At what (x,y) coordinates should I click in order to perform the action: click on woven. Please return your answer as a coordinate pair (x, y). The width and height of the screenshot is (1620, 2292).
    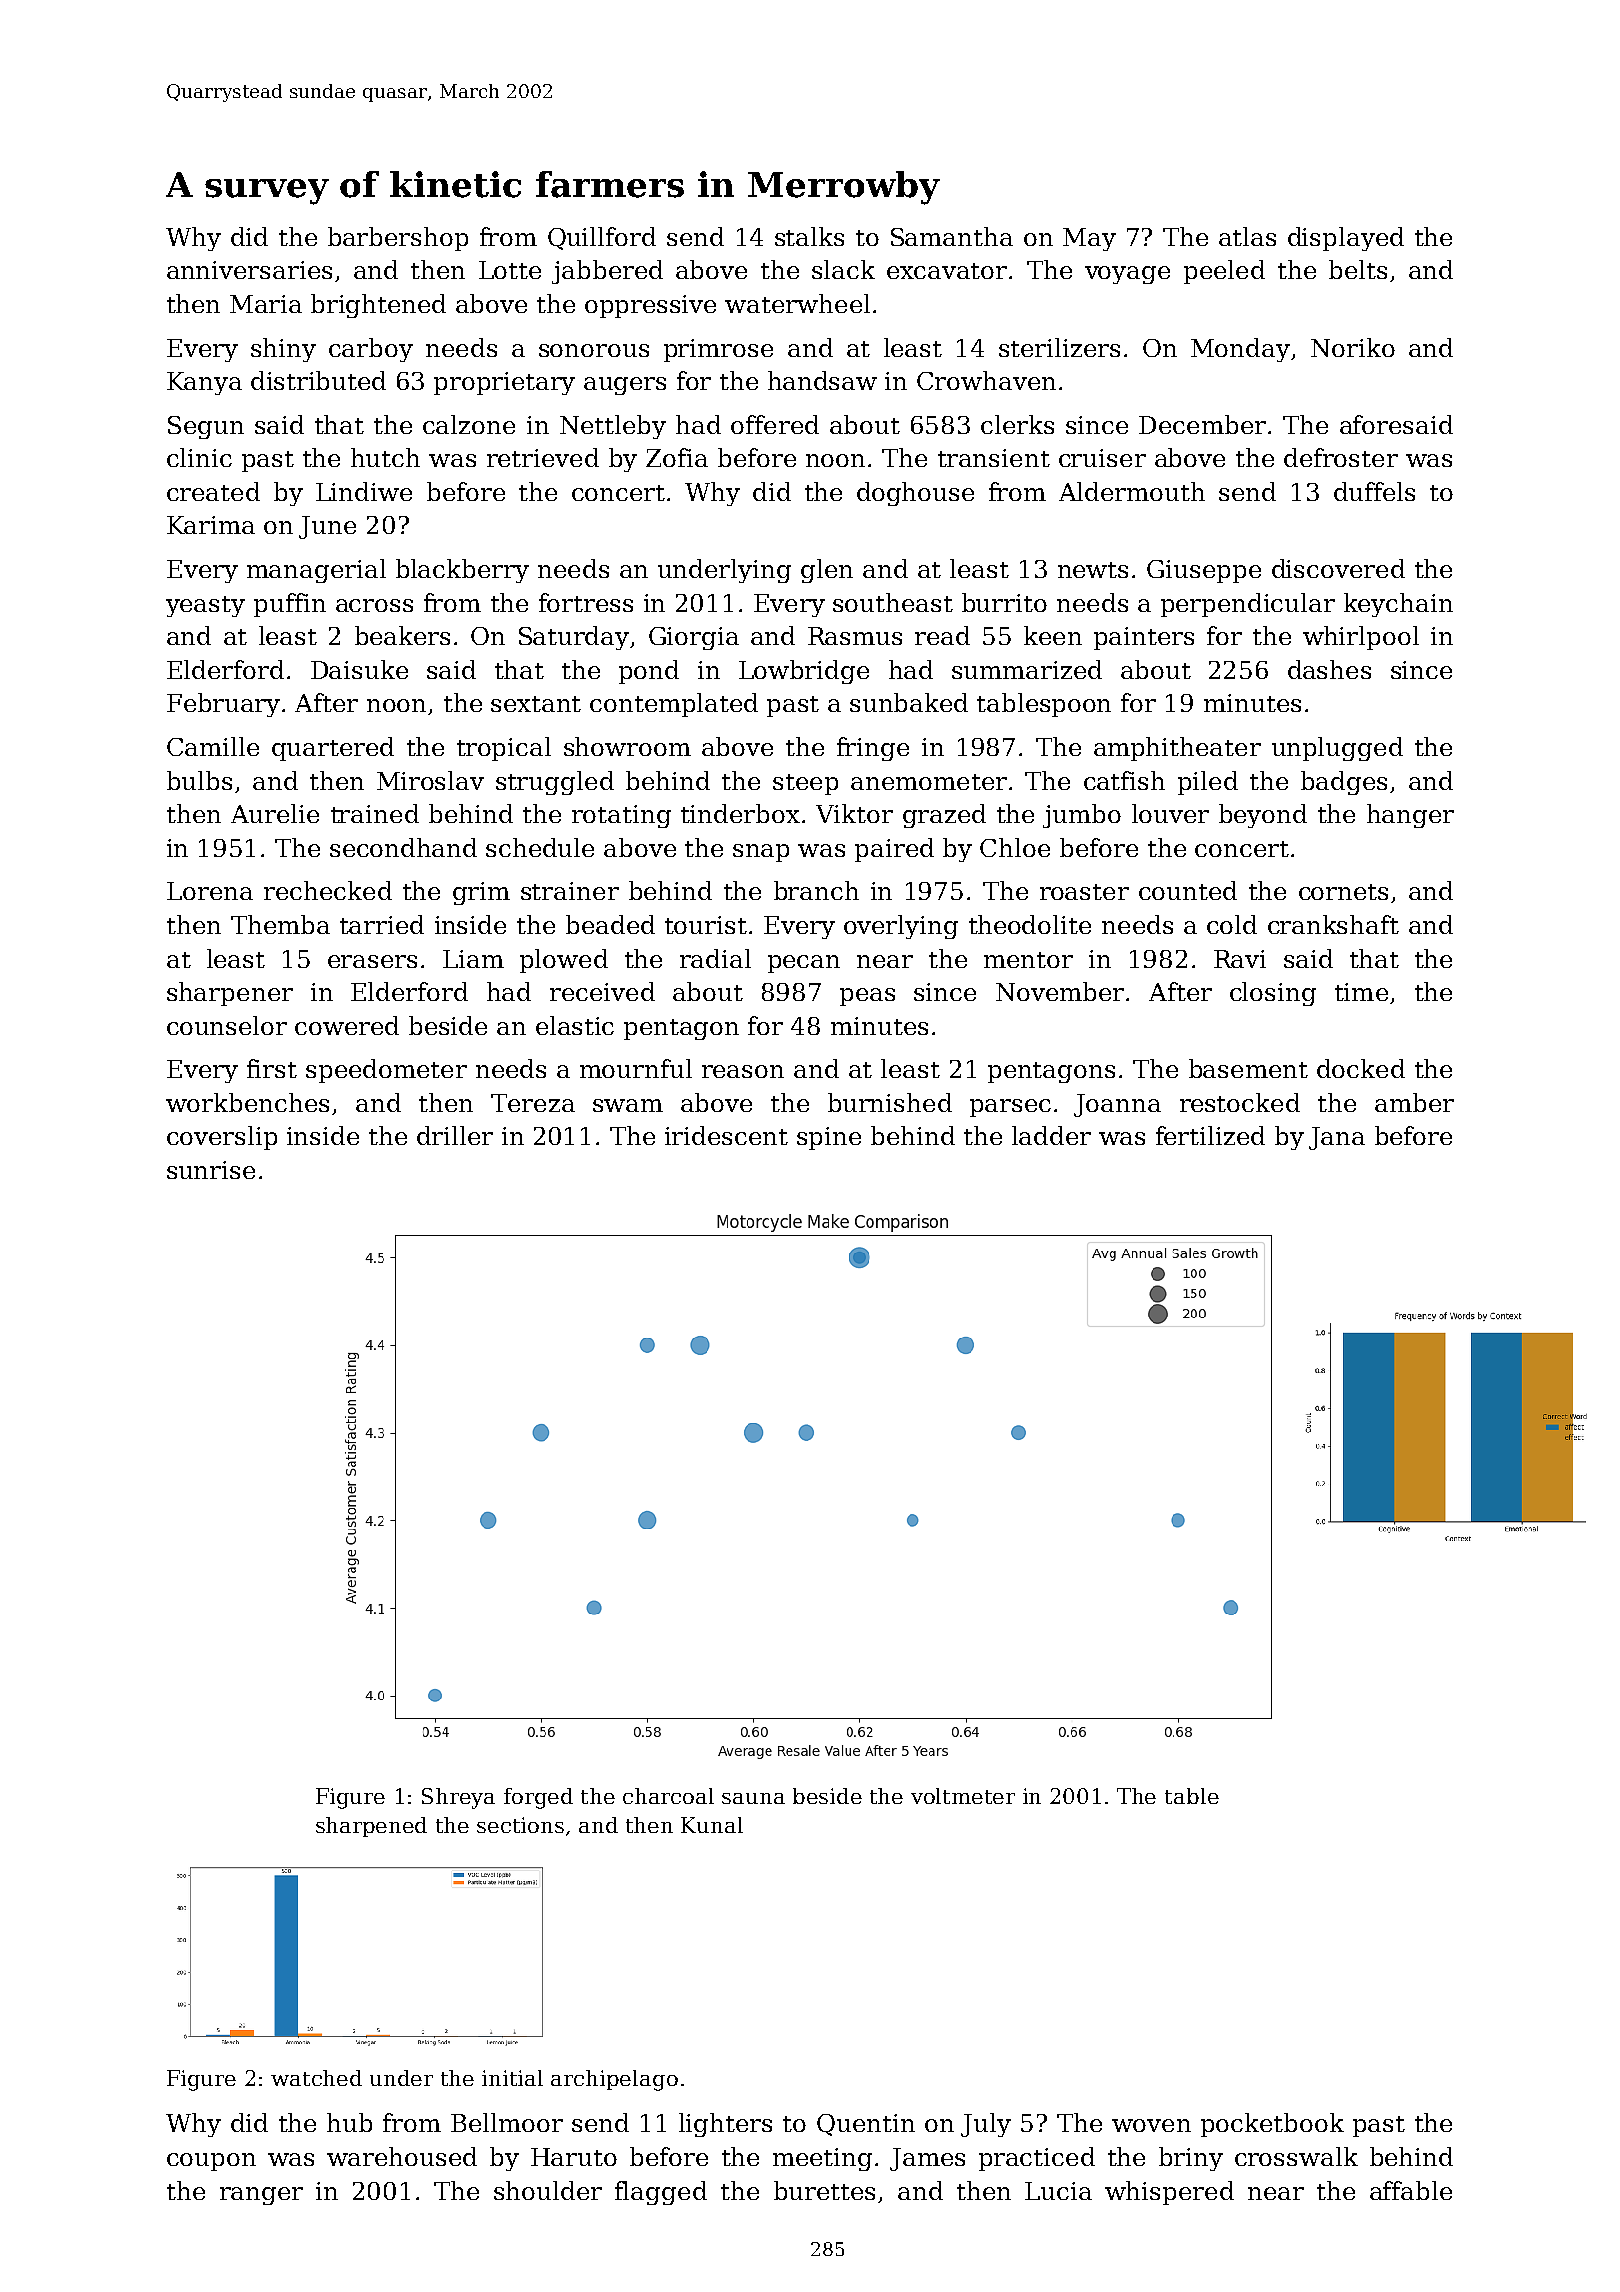
    Looking at the image, I should click on (1151, 2125).
